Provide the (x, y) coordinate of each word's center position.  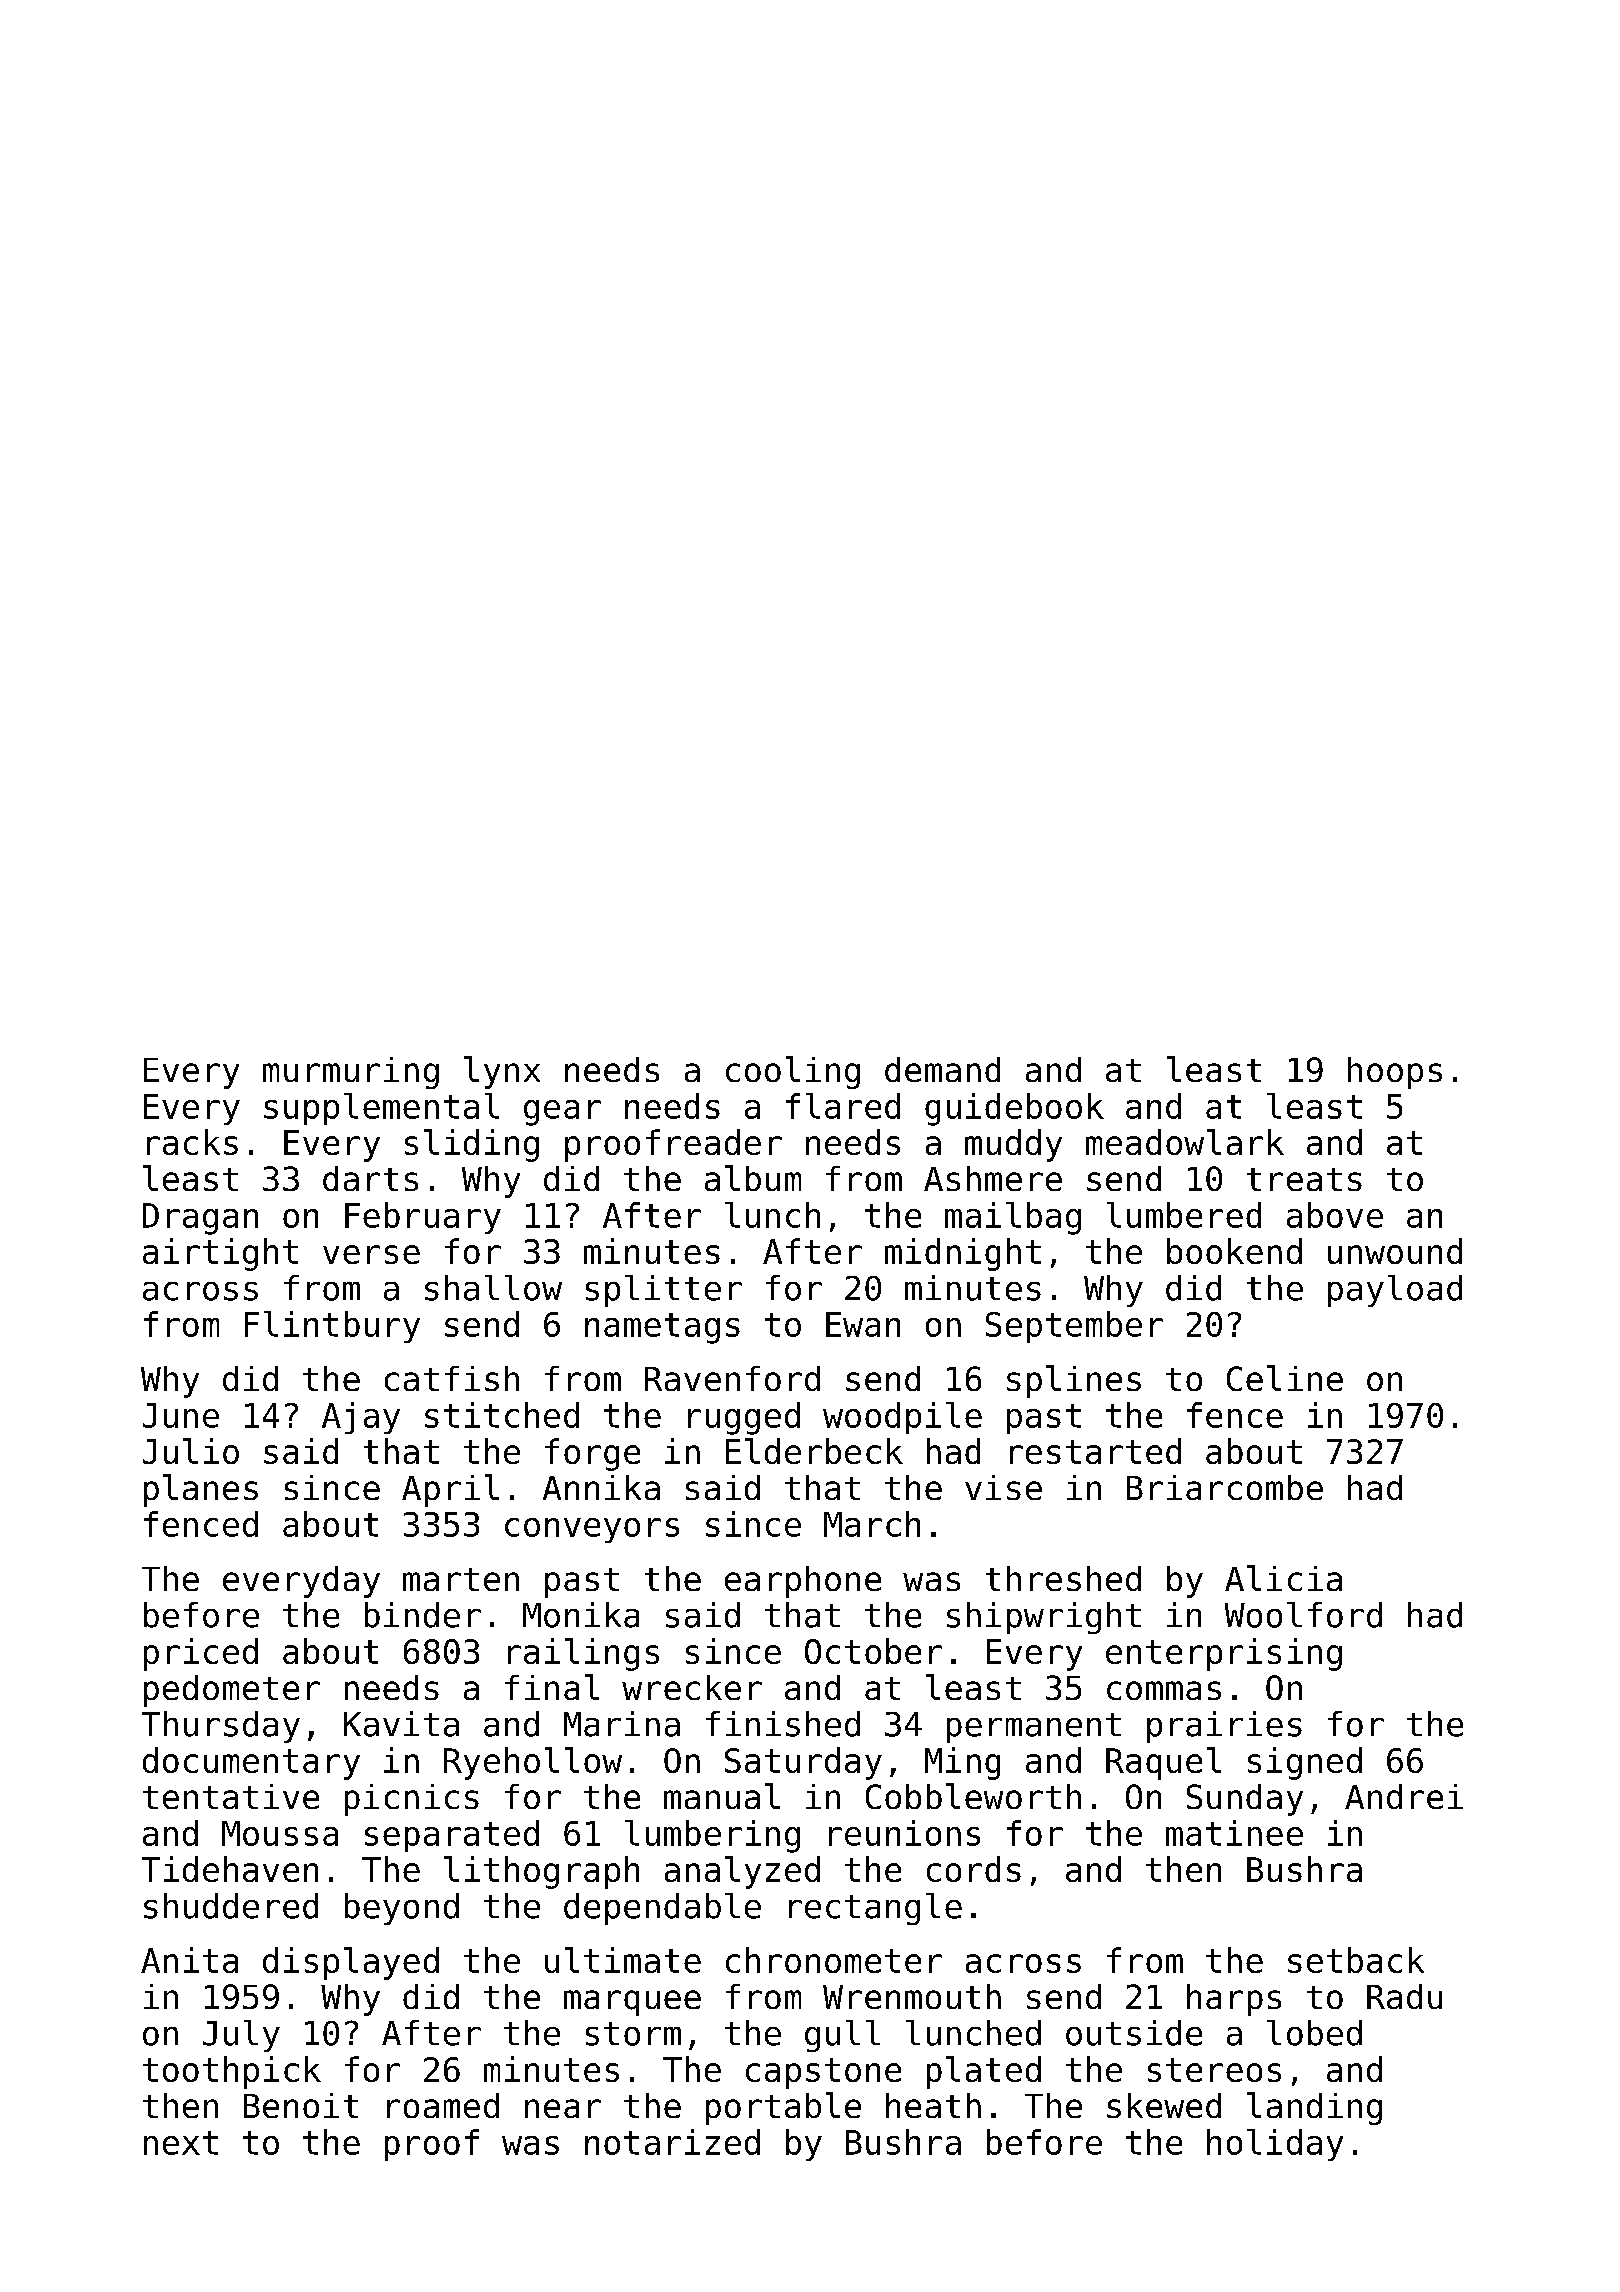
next (181, 2143)
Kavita (401, 1724)
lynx (502, 1072)
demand (942, 1069)
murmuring (351, 1073)
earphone (803, 1582)
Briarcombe (1225, 1487)
